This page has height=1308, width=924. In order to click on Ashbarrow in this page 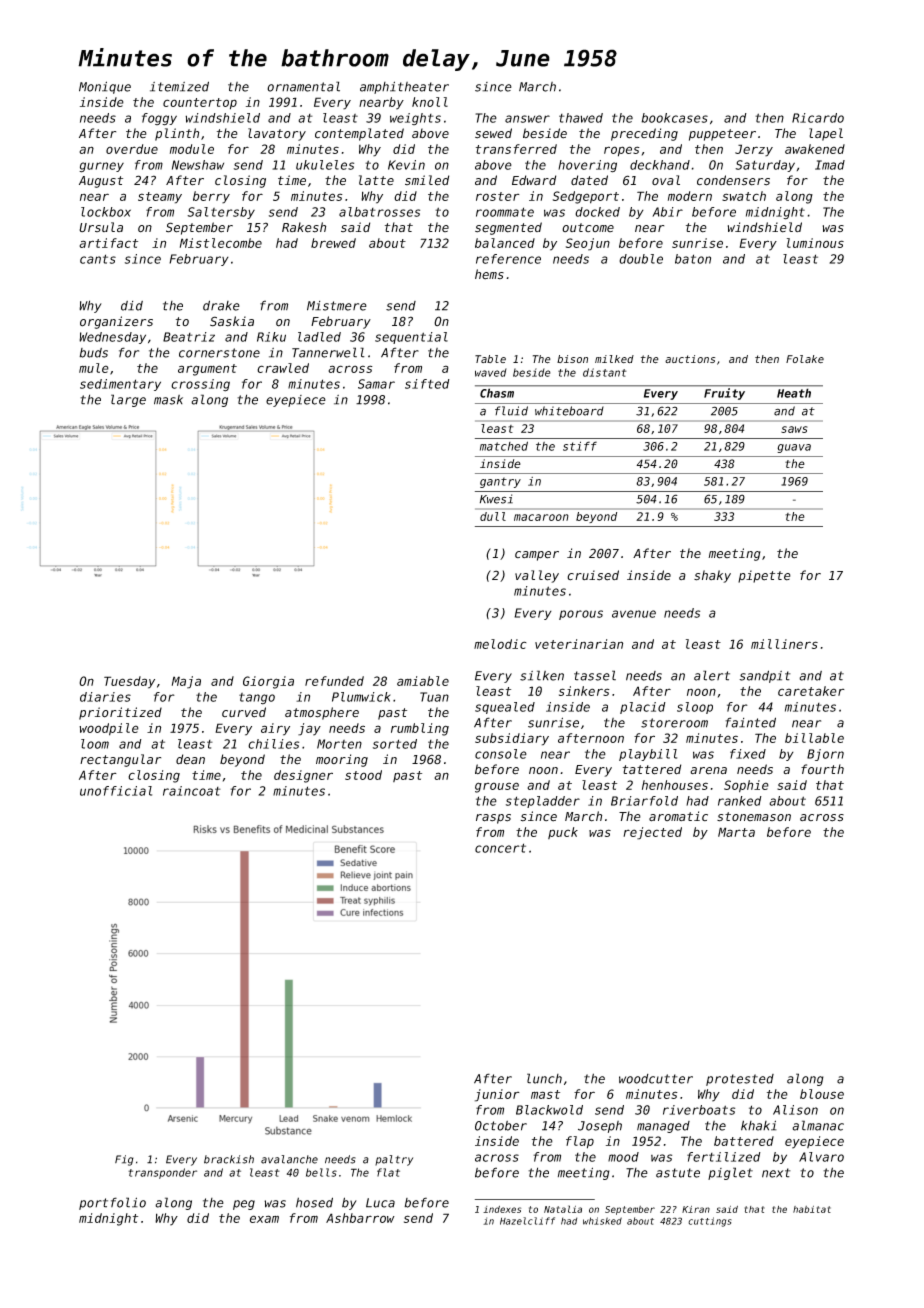, I will do `click(360, 1218)`.
